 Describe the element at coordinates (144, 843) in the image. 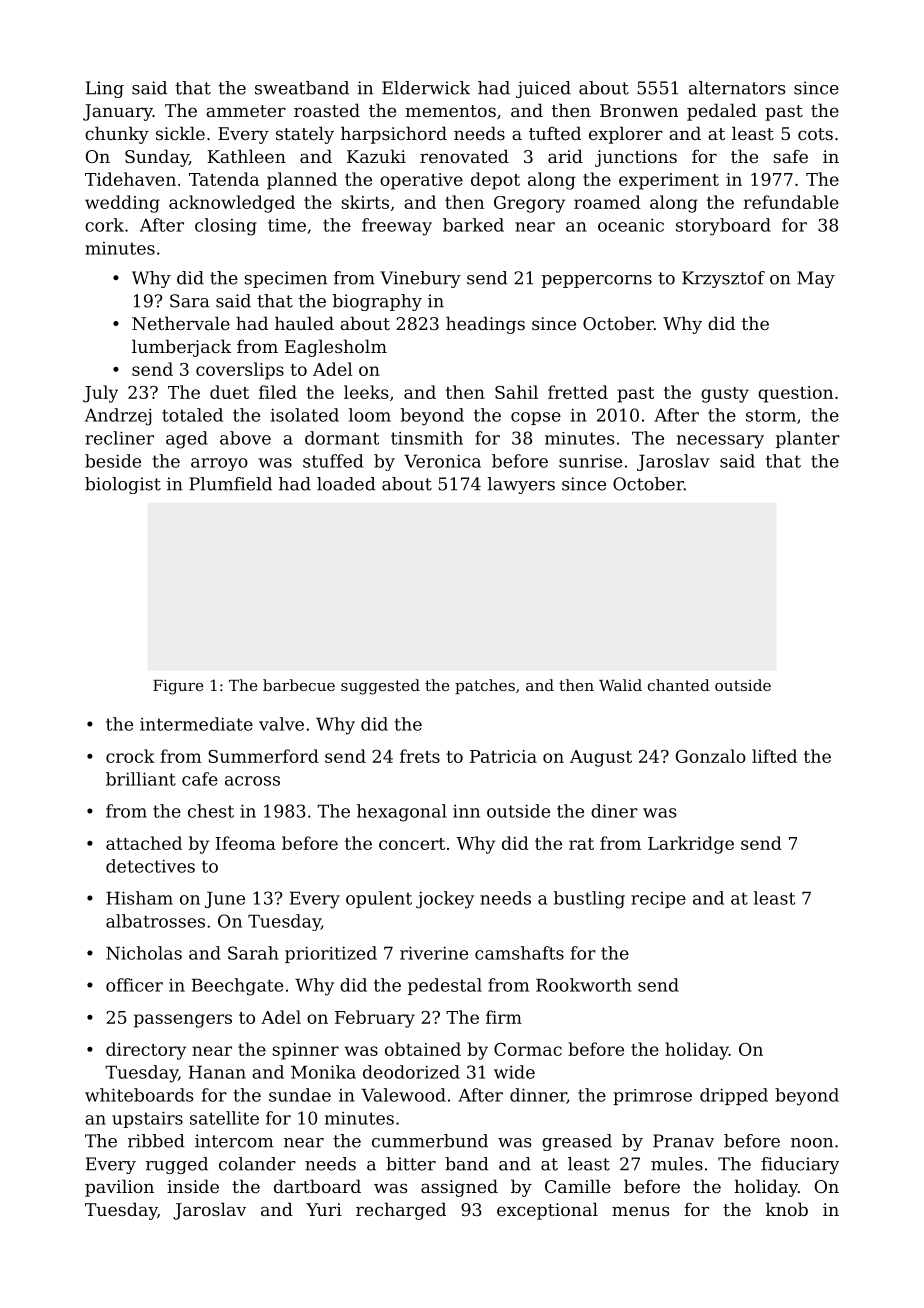

I see `attached` at that location.
